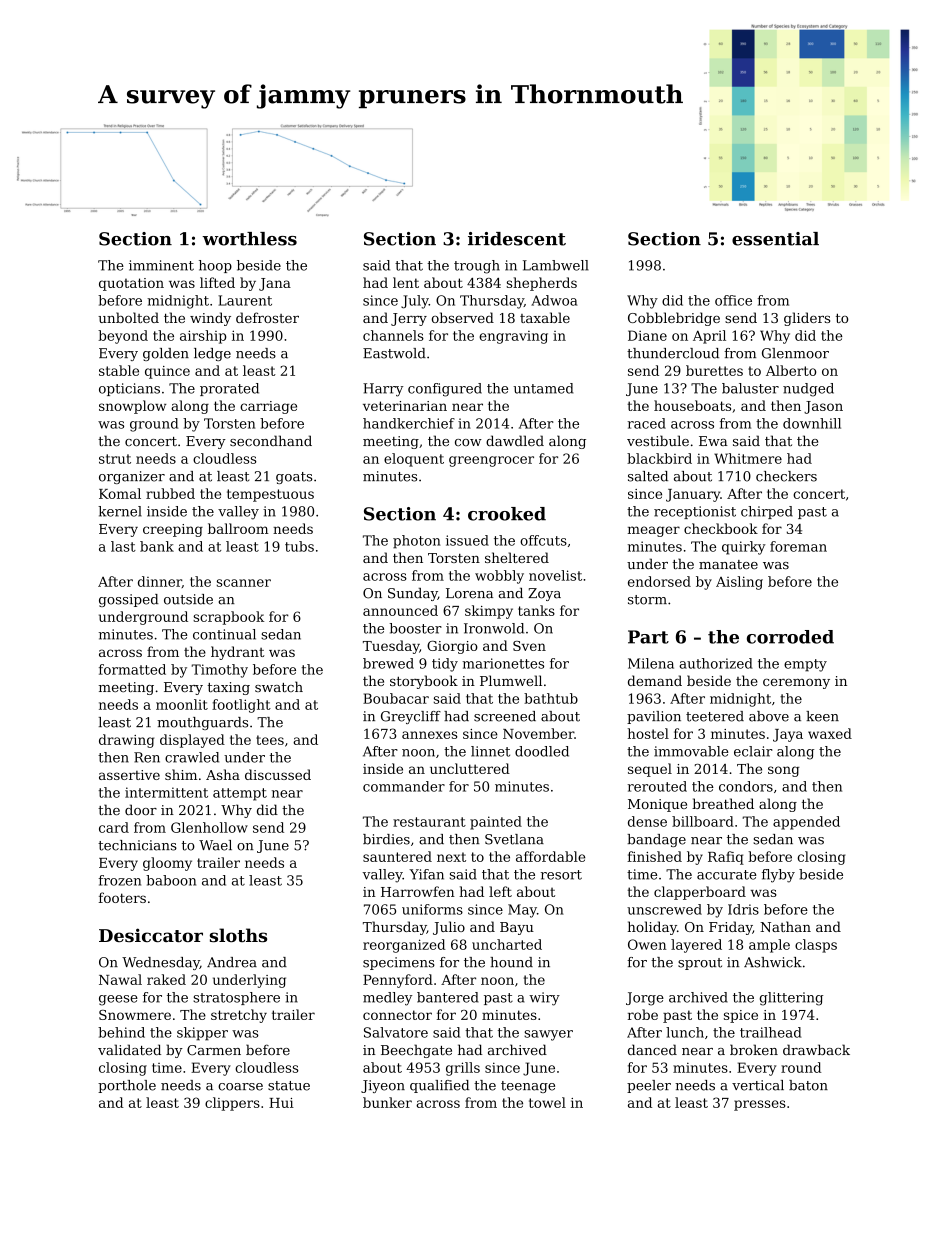 This screenshot has width=952, height=1233. What do you see at coordinates (491, 461) in the screenshot?
I see `greengrocer` at bounding box center [491, 461].
